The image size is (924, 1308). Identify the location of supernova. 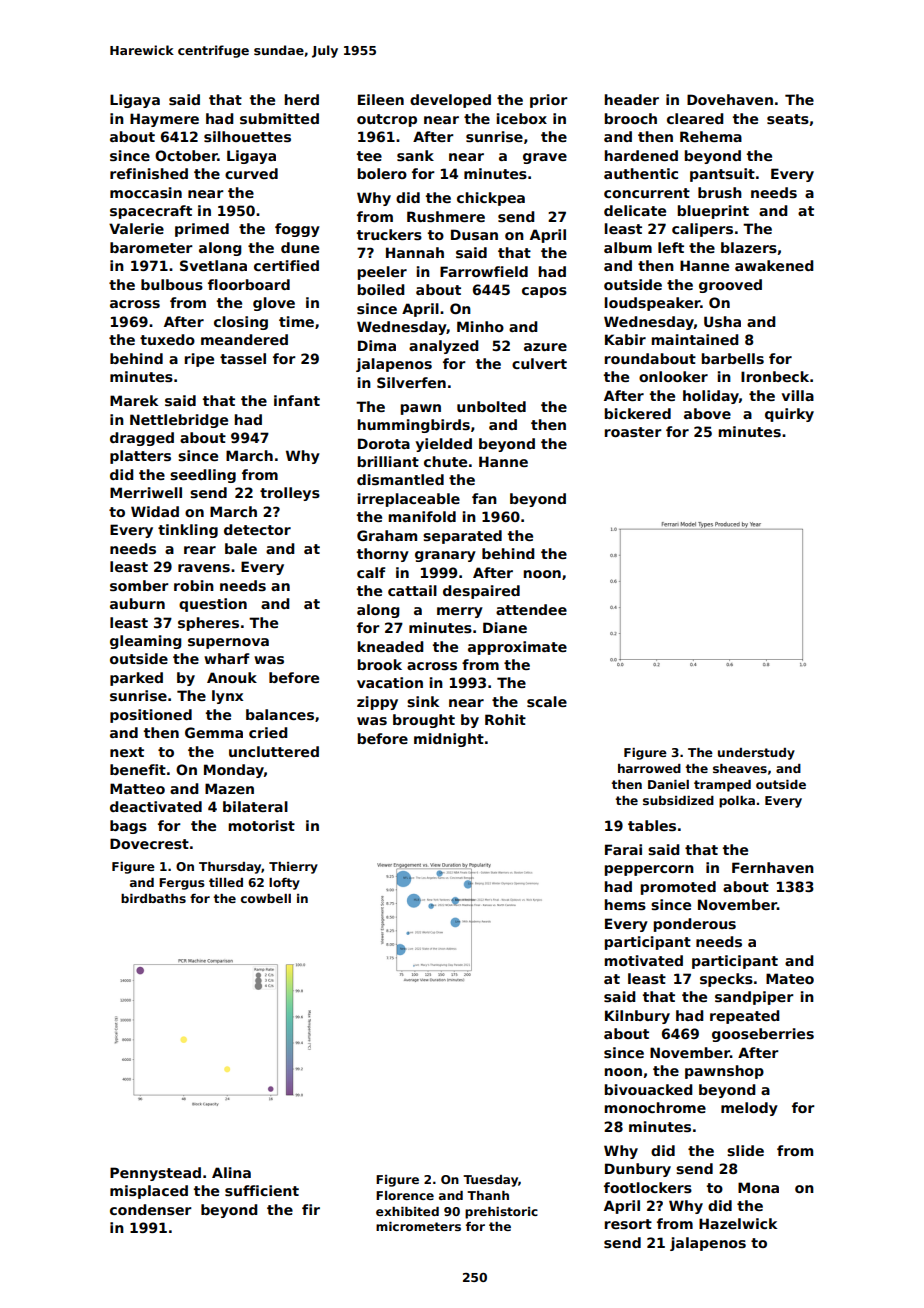
(228, 643).
